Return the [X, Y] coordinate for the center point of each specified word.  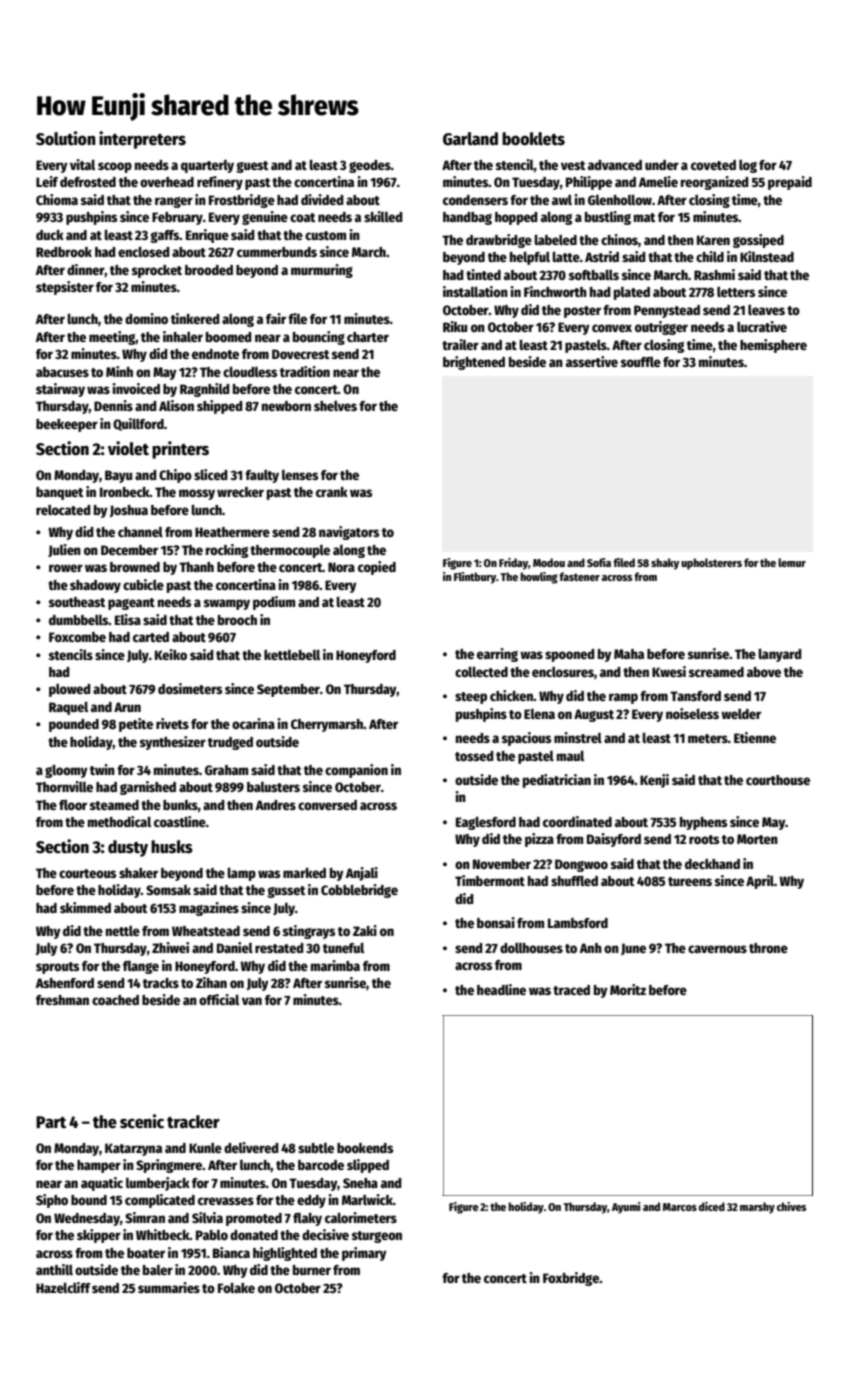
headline [501, 989]
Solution [66, 138]
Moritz [628, 989]
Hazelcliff [63, 1287]
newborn [286, 406]
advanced [615, 165]
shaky [665, 564]
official [219, 999]
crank [332, 492]
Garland [470, 139]
